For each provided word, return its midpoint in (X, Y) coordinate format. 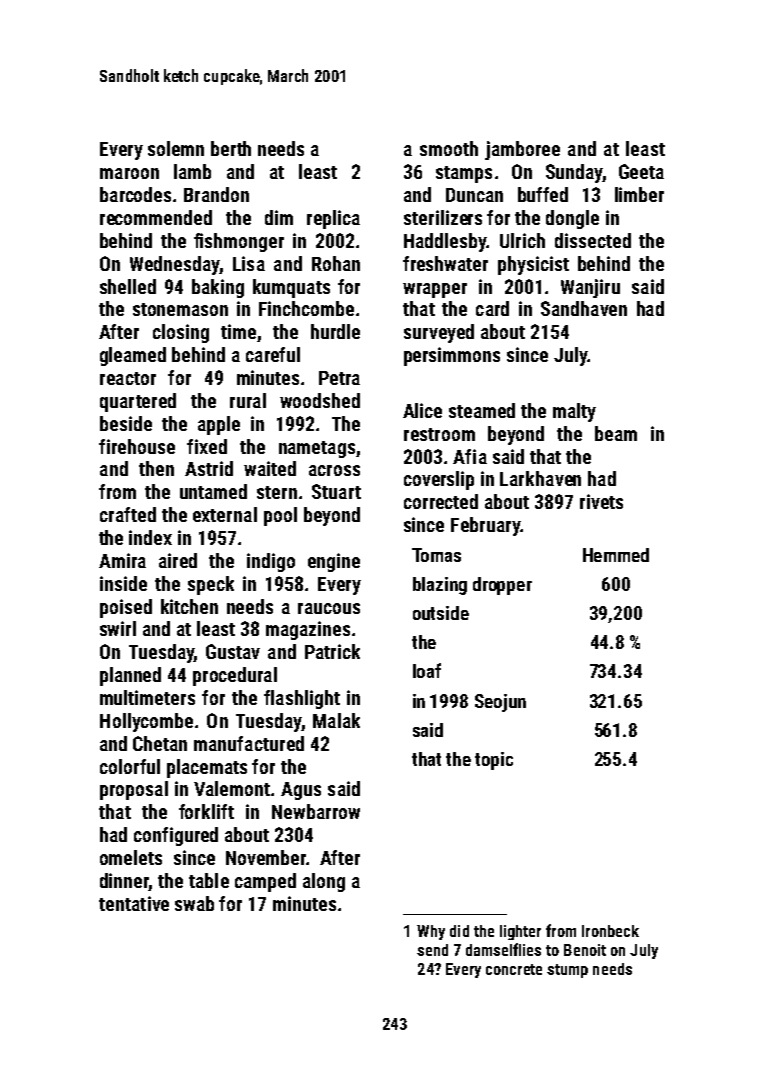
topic (494, 761)
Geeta (641, 171)
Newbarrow (316, 811)
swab (194, 903)
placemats (207, 768)
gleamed (133, 356)
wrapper (435, 290)
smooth (449, 148)
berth (231, 148)
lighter (520, 932)
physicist (533, 265)
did (459, 931)
